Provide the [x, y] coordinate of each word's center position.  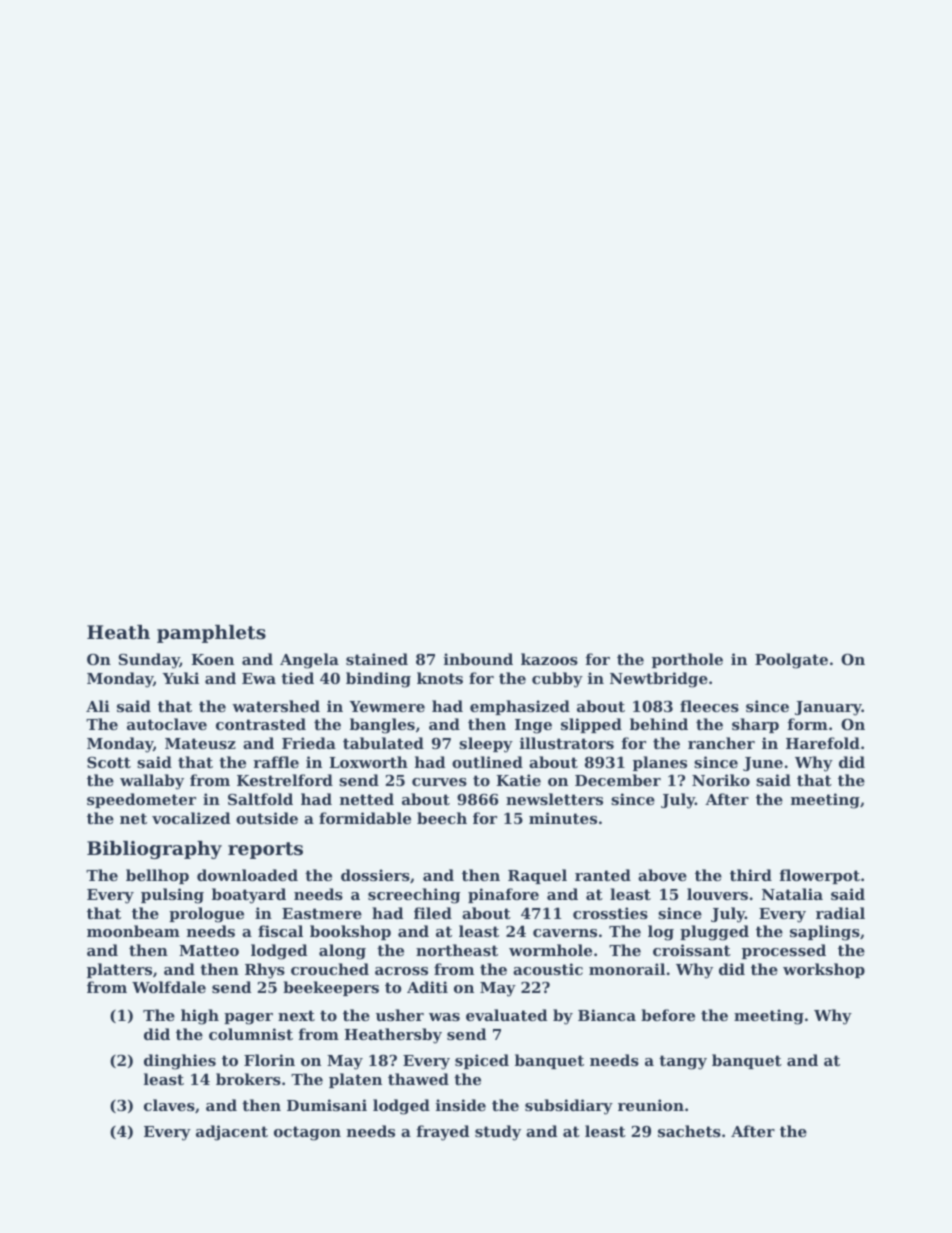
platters [119, 970]
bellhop [157, 876]
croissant [692, 950]
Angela [309, 661]
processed [784, 951]
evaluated [506, 1015]
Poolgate [791, 661]
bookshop [350, 932]
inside [461, 1105]
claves [169, 1105]
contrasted [261, 724]
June [763, 764]
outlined [487, 762]
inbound [478, 659]
